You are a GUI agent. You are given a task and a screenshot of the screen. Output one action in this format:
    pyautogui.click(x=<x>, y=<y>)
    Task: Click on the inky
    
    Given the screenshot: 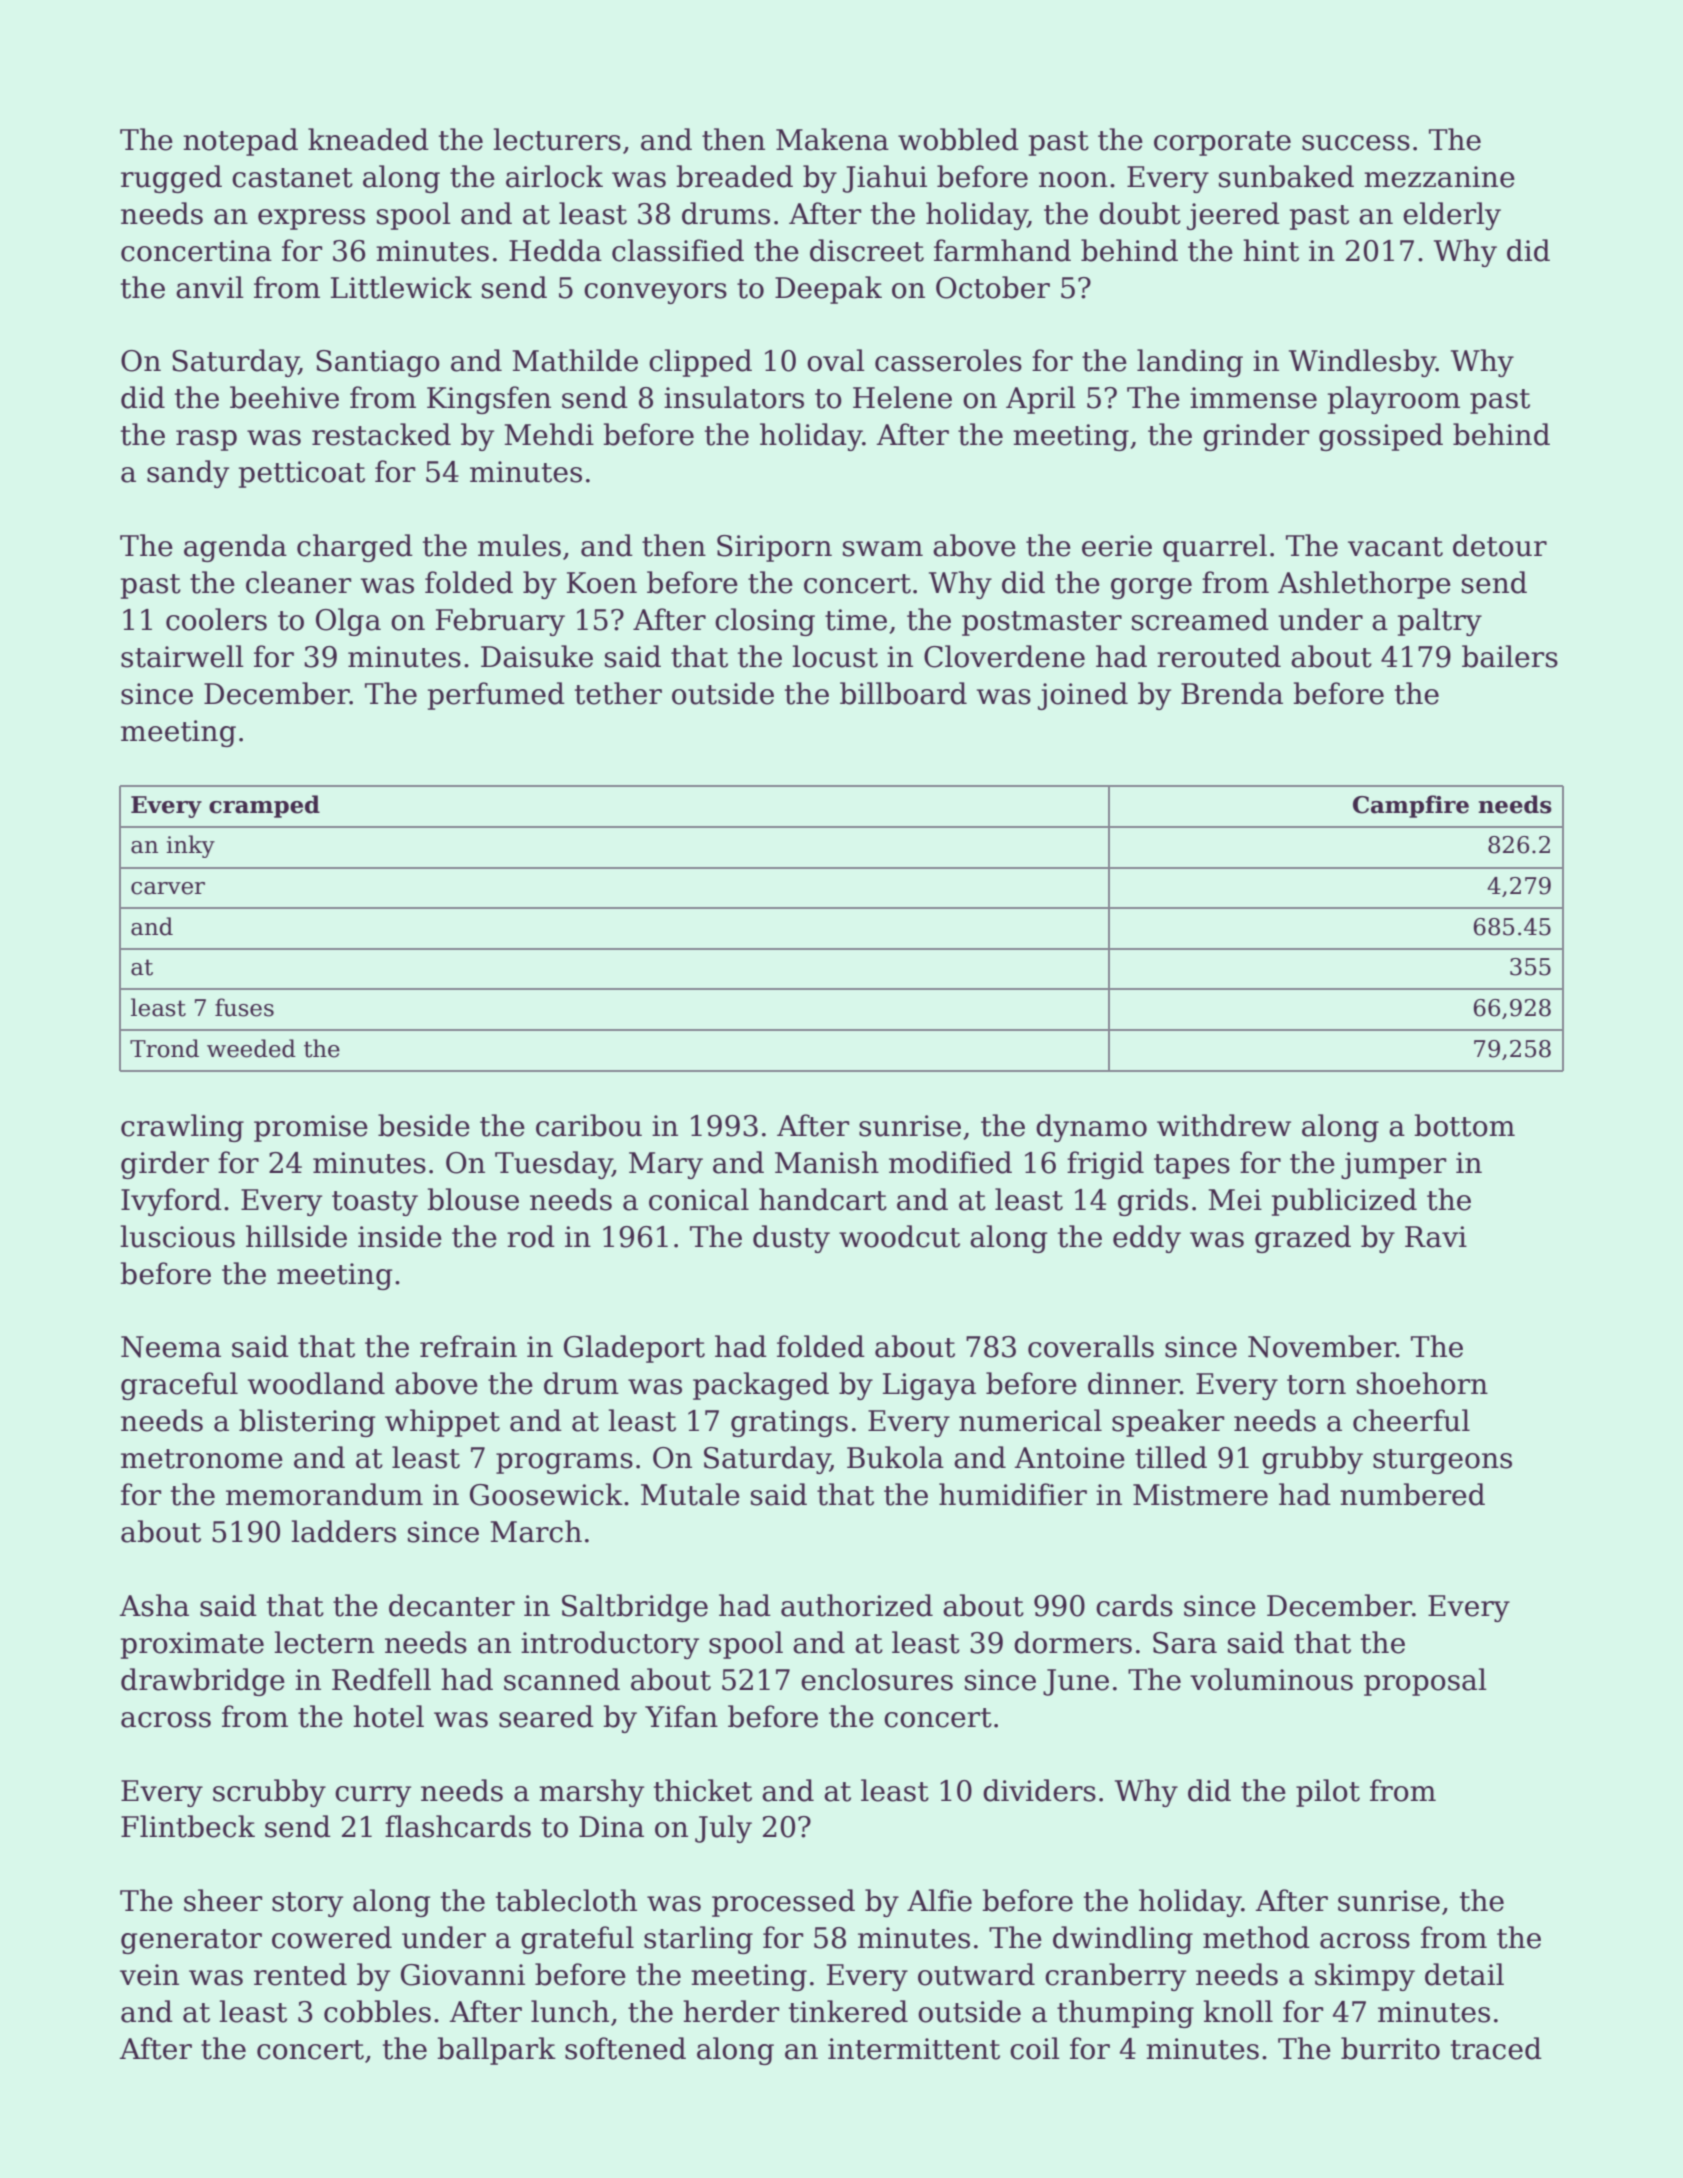 What is the action you would take?
    pyautogui.click(x=190, y=846)
